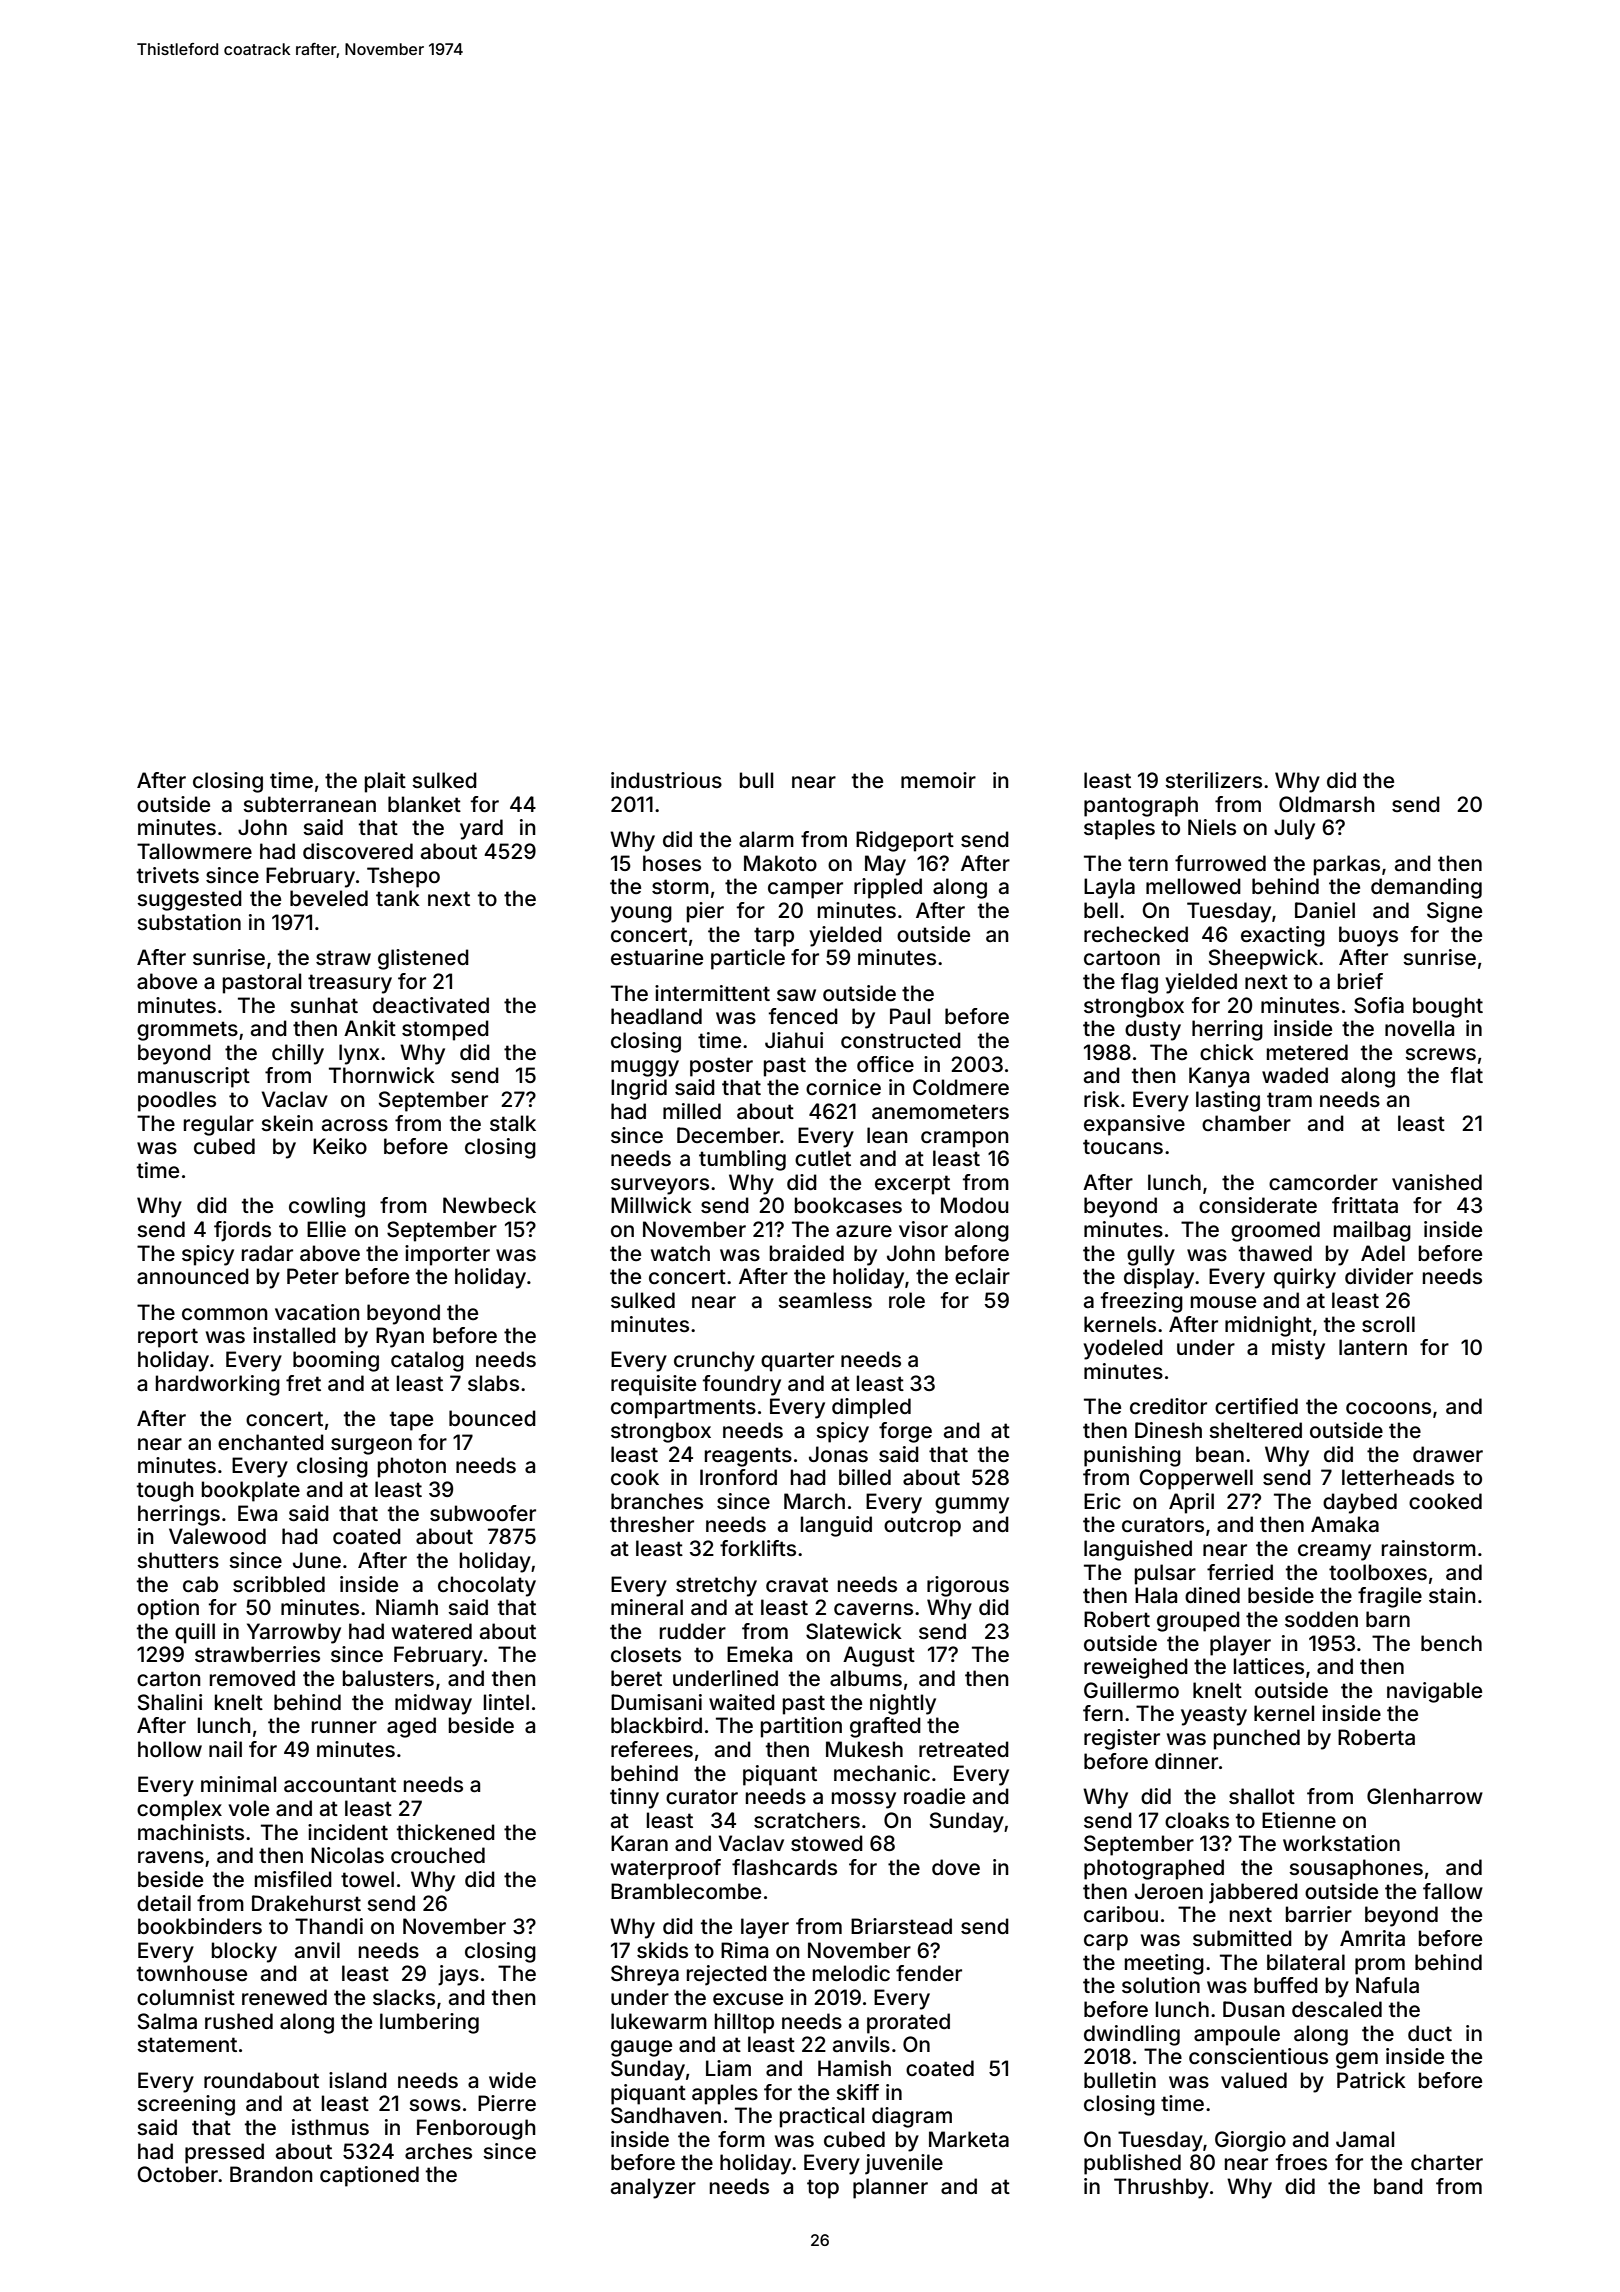 The height and width of the screenshot is (2292, 1620). I want to click on retreated, so click(964, 1749).
